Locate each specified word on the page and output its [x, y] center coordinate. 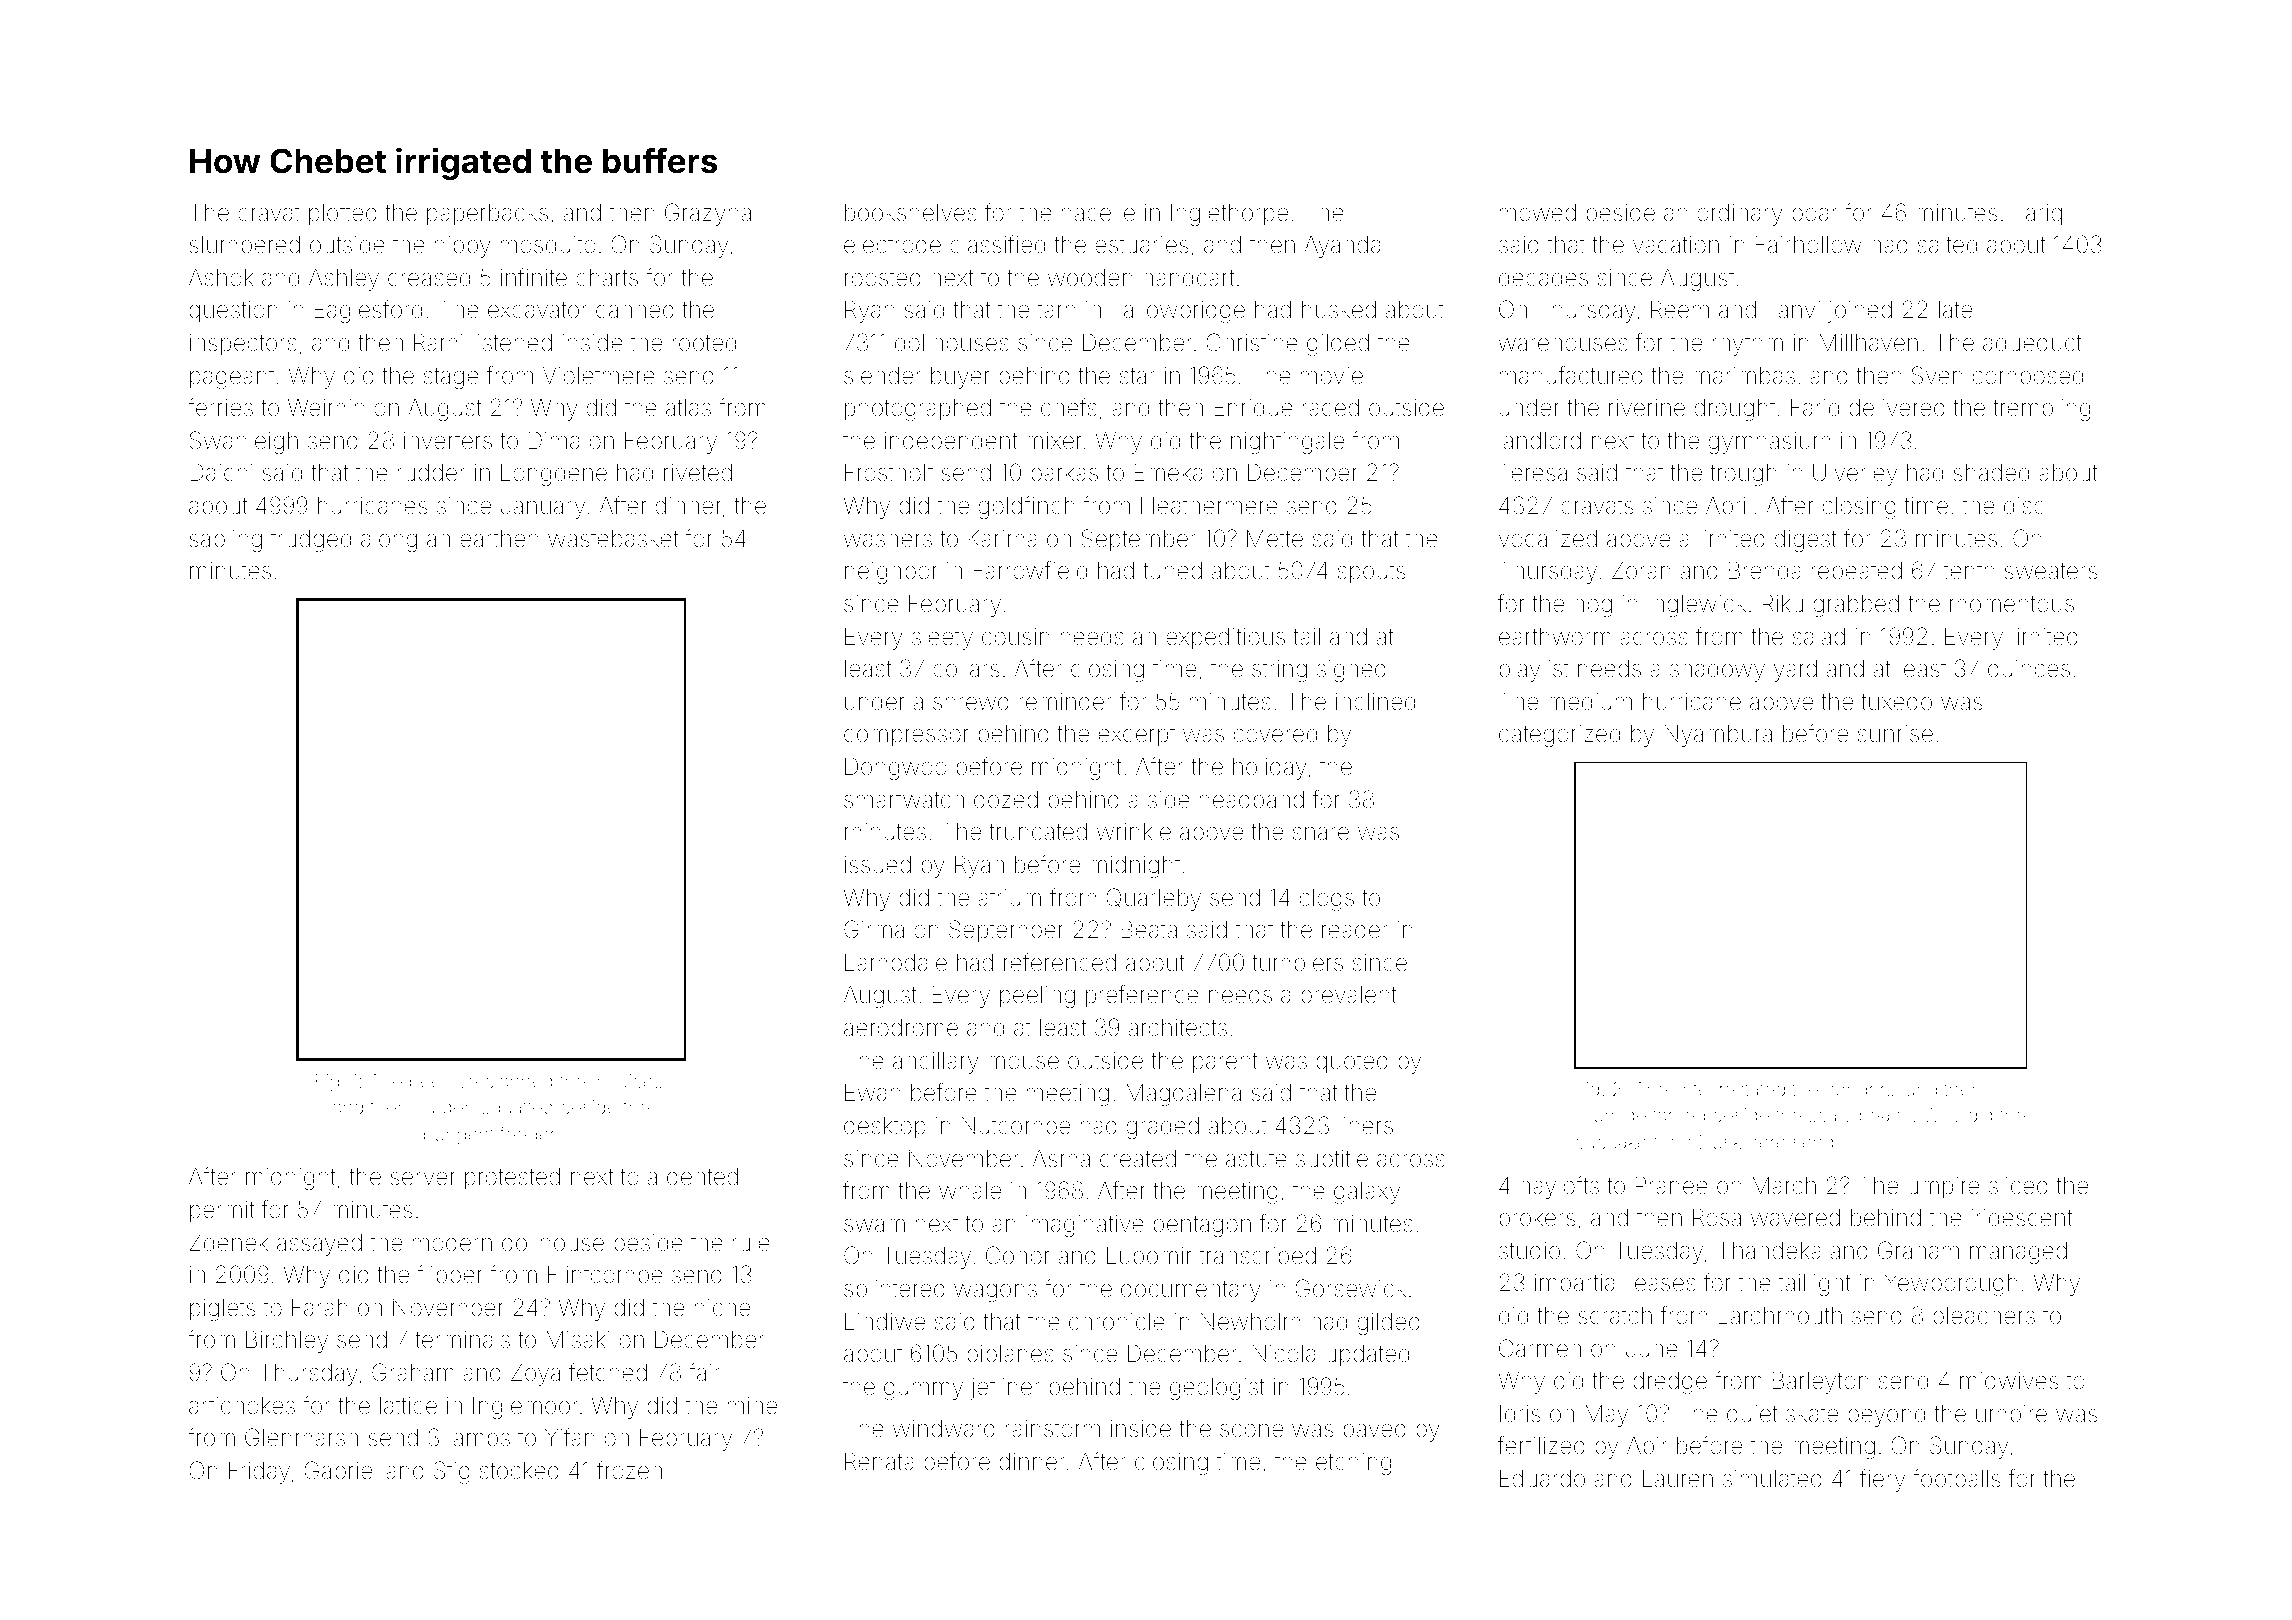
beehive [443, 1081]
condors [1859, 1089]
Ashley [344, 279]
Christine [1252, 342]
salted [1947, 245]
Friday [259, 1472]
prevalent [1349, 997]
